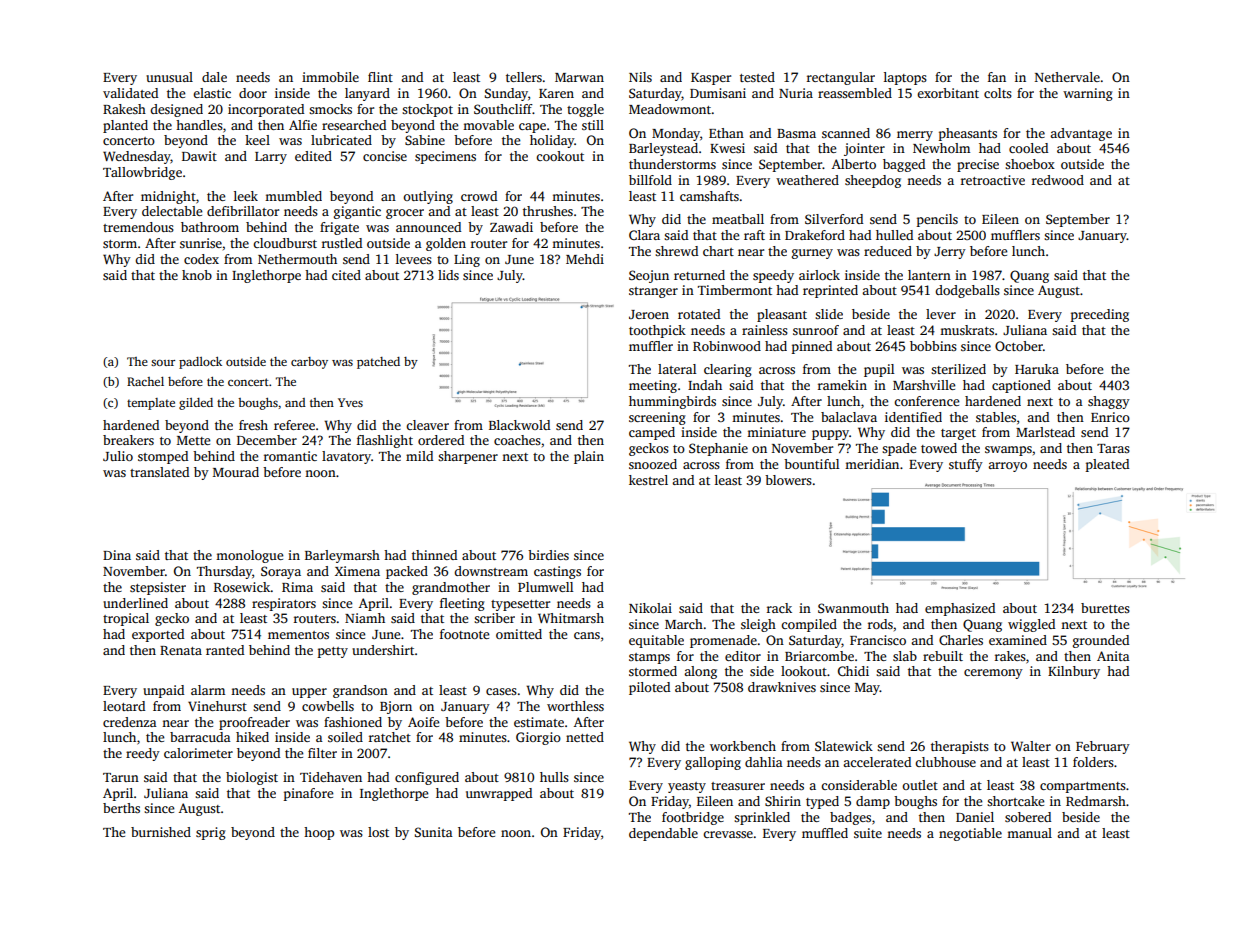 Image resolution: width=1233 pixels, height=952 pixels. Describe the element at coordinates (727, 148) in the page. I see `Kwesi` at that location.
